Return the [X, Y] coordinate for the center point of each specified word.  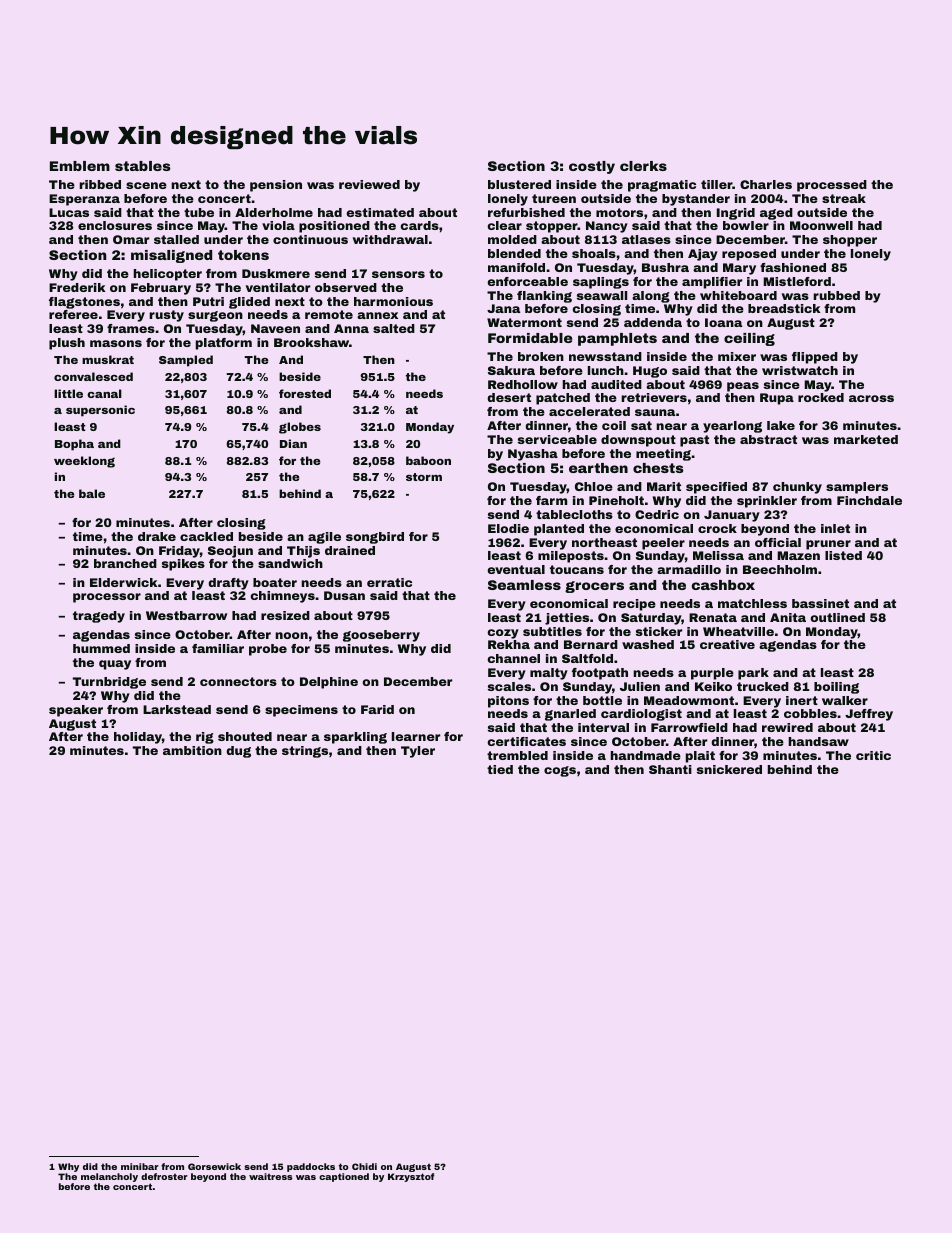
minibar [140, 1166]
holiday [138, 738]
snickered [729, 769]
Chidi [364, 1166]
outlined [837, 617]
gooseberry [381, 636]
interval [603, 727]
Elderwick [123, 582]
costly [592, 167]
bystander [696, 200]
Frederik [77, 287]
